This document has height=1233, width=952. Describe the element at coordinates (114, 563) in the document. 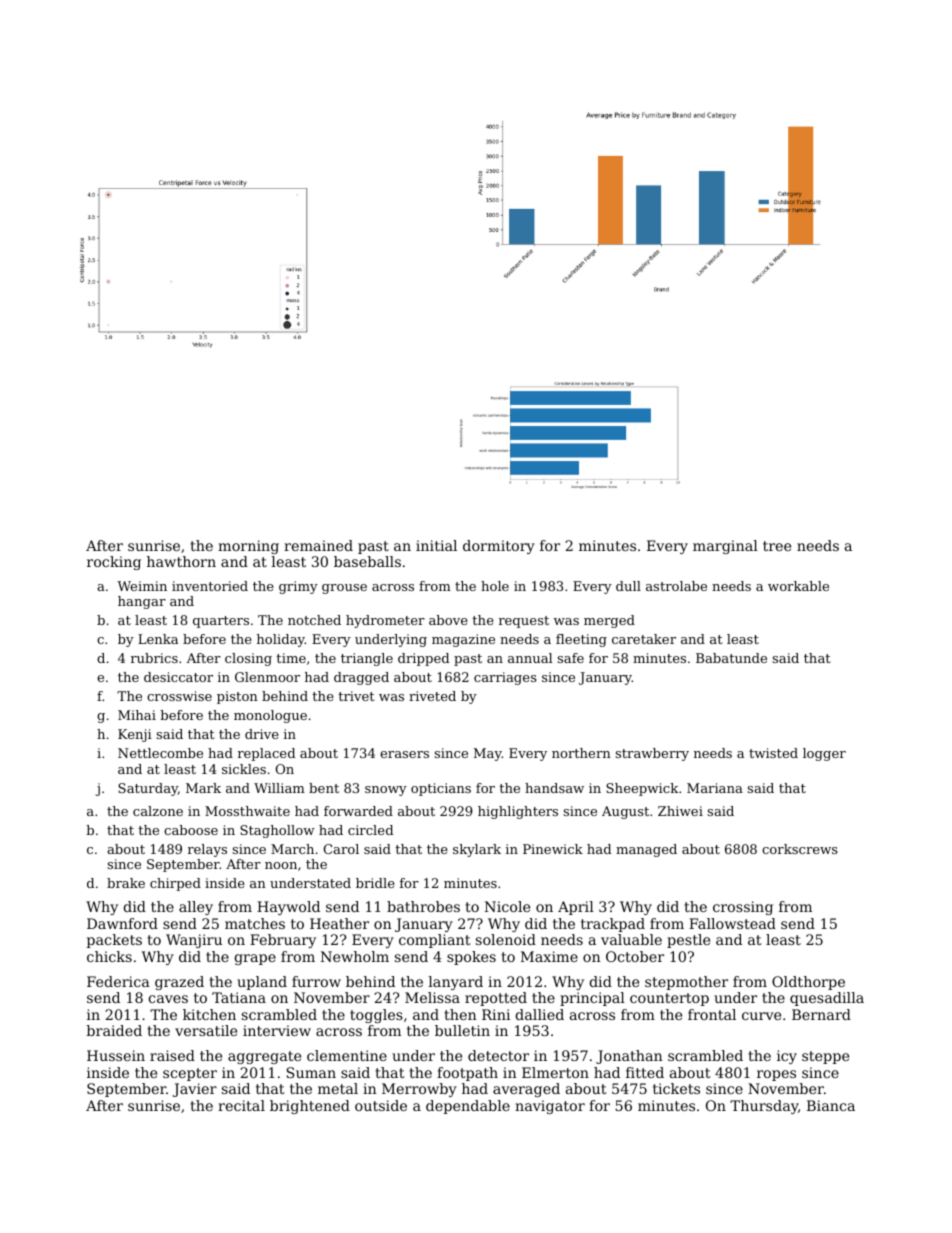

I see `rocking` at that location.
